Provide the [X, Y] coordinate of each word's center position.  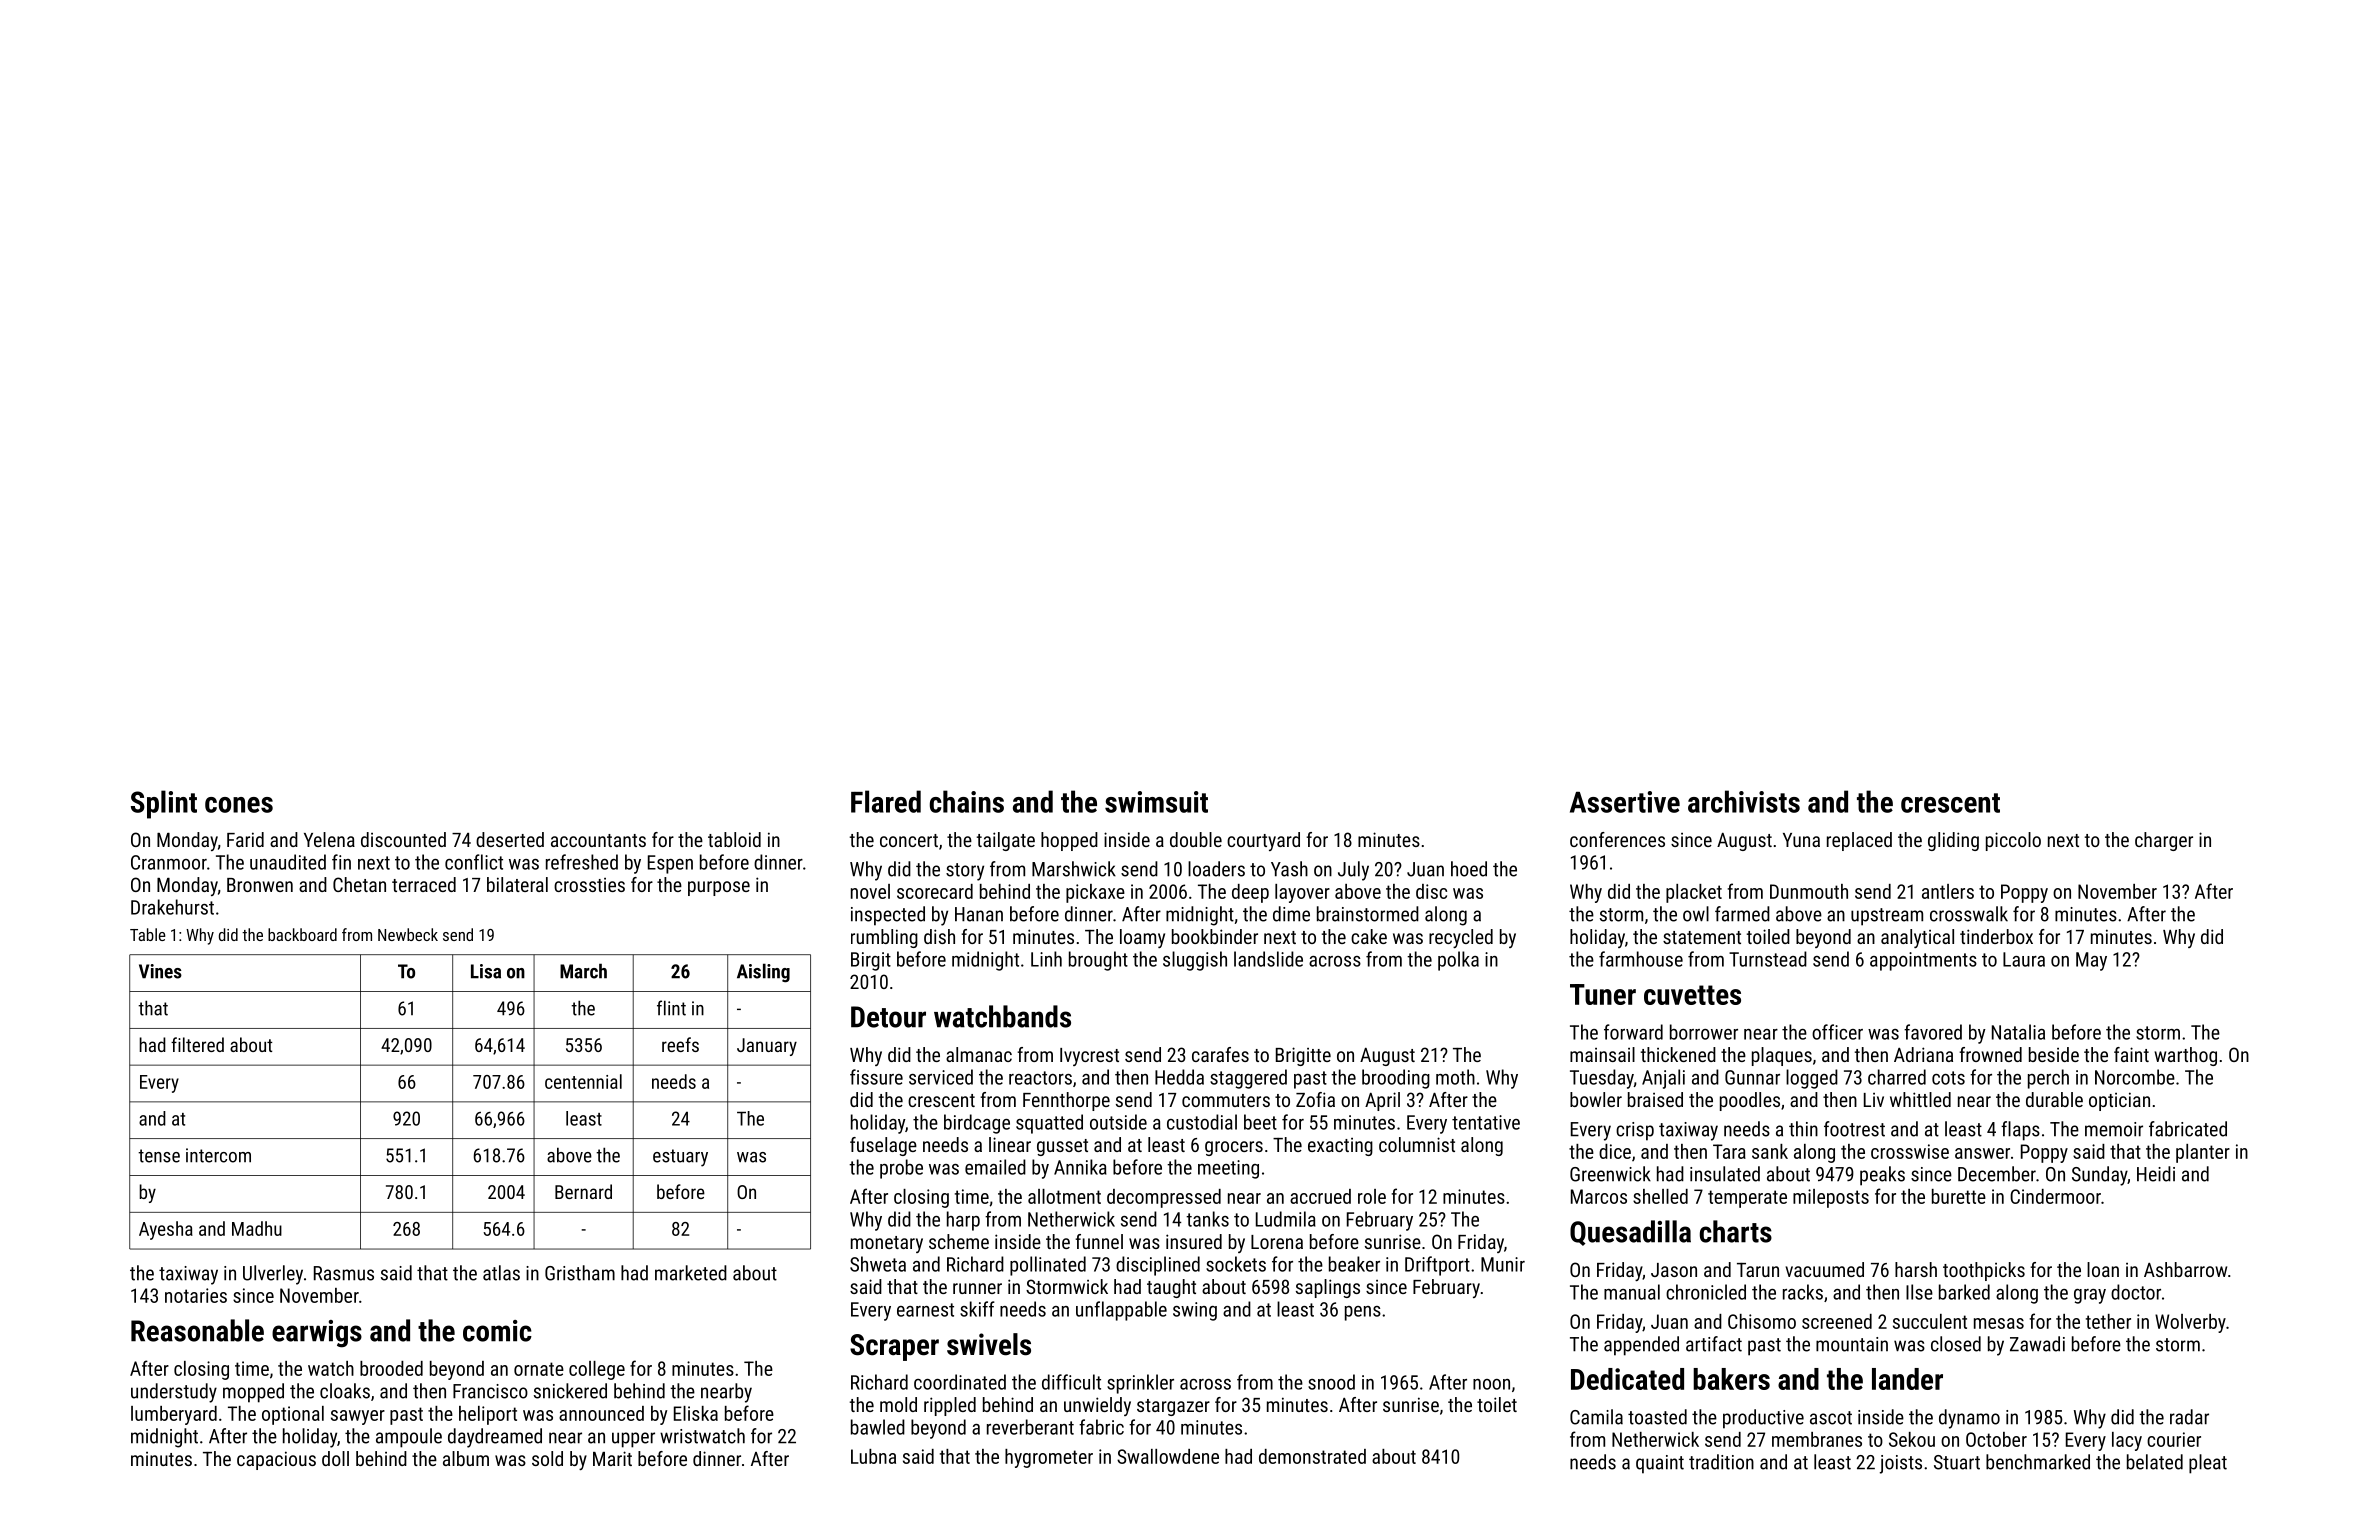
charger [2164, 841]
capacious [276, 1460]
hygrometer [1049, 1458]
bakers [1731, 1379]
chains [967, 801]
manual [1632, 1292]
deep [1250, 893]
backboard [302, 934]
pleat [2208, 1464]
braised [1655, 1099]
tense [159, 1156]
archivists [1744, 801]
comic [497, 1331]
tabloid [734, 839]
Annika [1080, 1167]
